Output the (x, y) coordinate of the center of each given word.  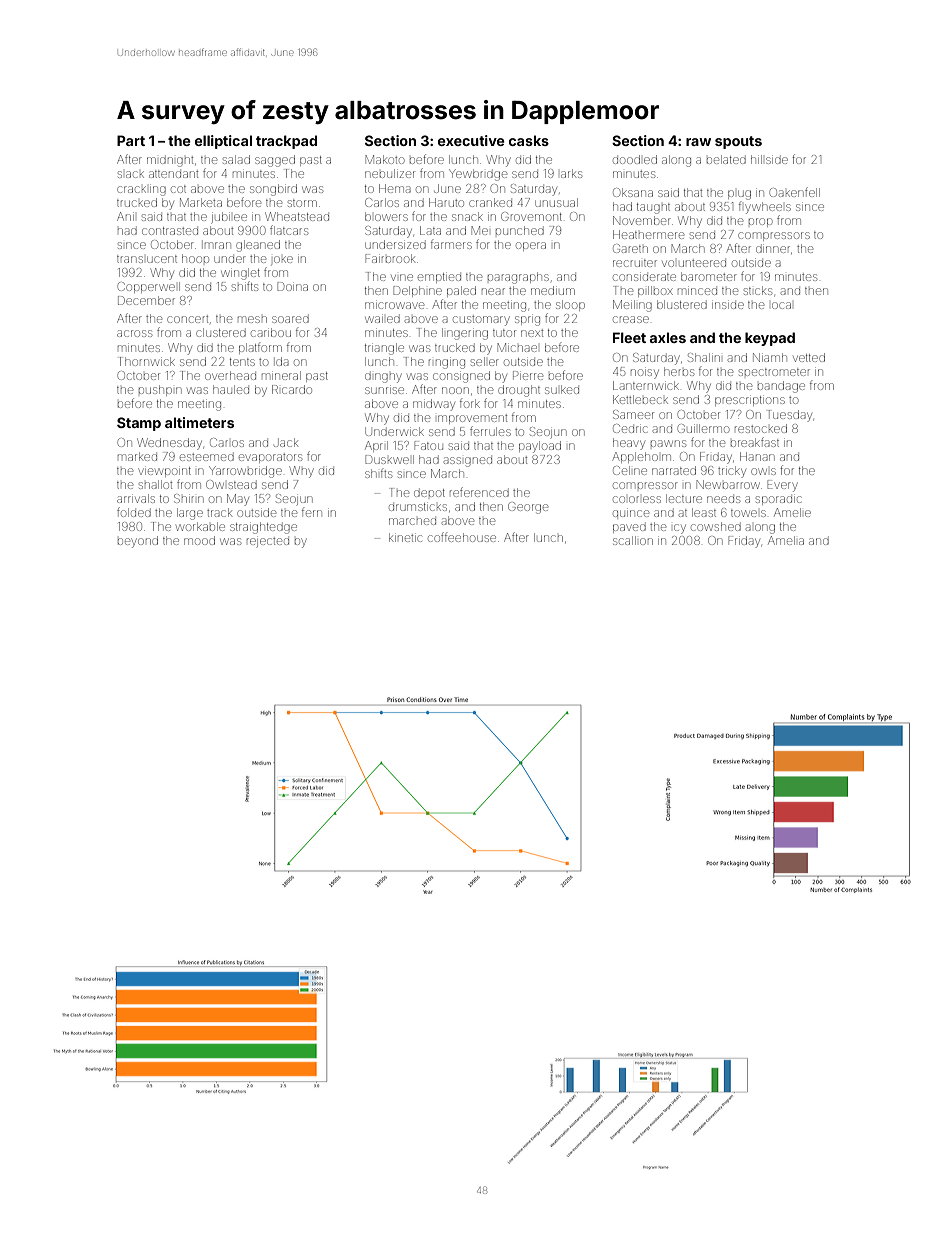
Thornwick (147, 361)
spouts (738, 142)
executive (471, 140)
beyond (138, 542)
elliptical (223, 142)
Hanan (757, 456)
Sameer (633, 414)
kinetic (405, 537)
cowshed (716, 526)
